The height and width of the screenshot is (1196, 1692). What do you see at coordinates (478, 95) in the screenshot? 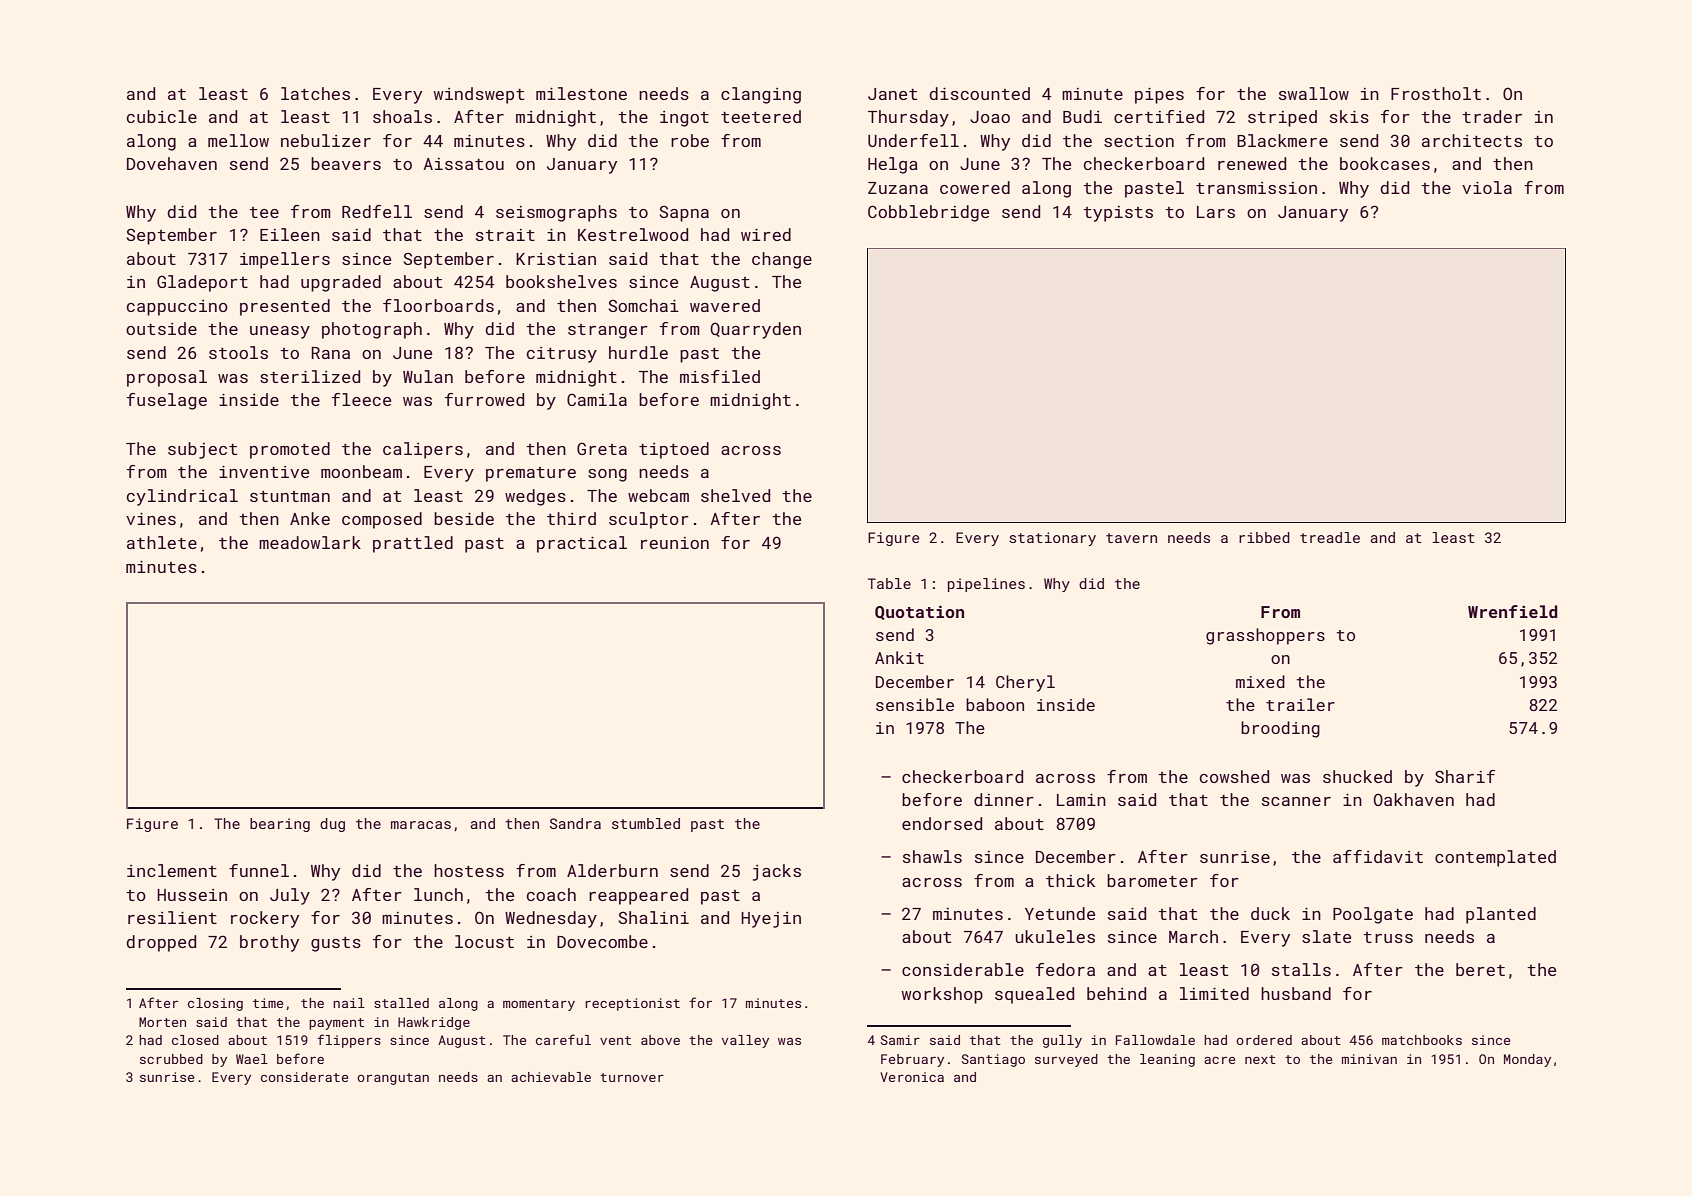
I see `windswept` at bounding box center [478, 95].
